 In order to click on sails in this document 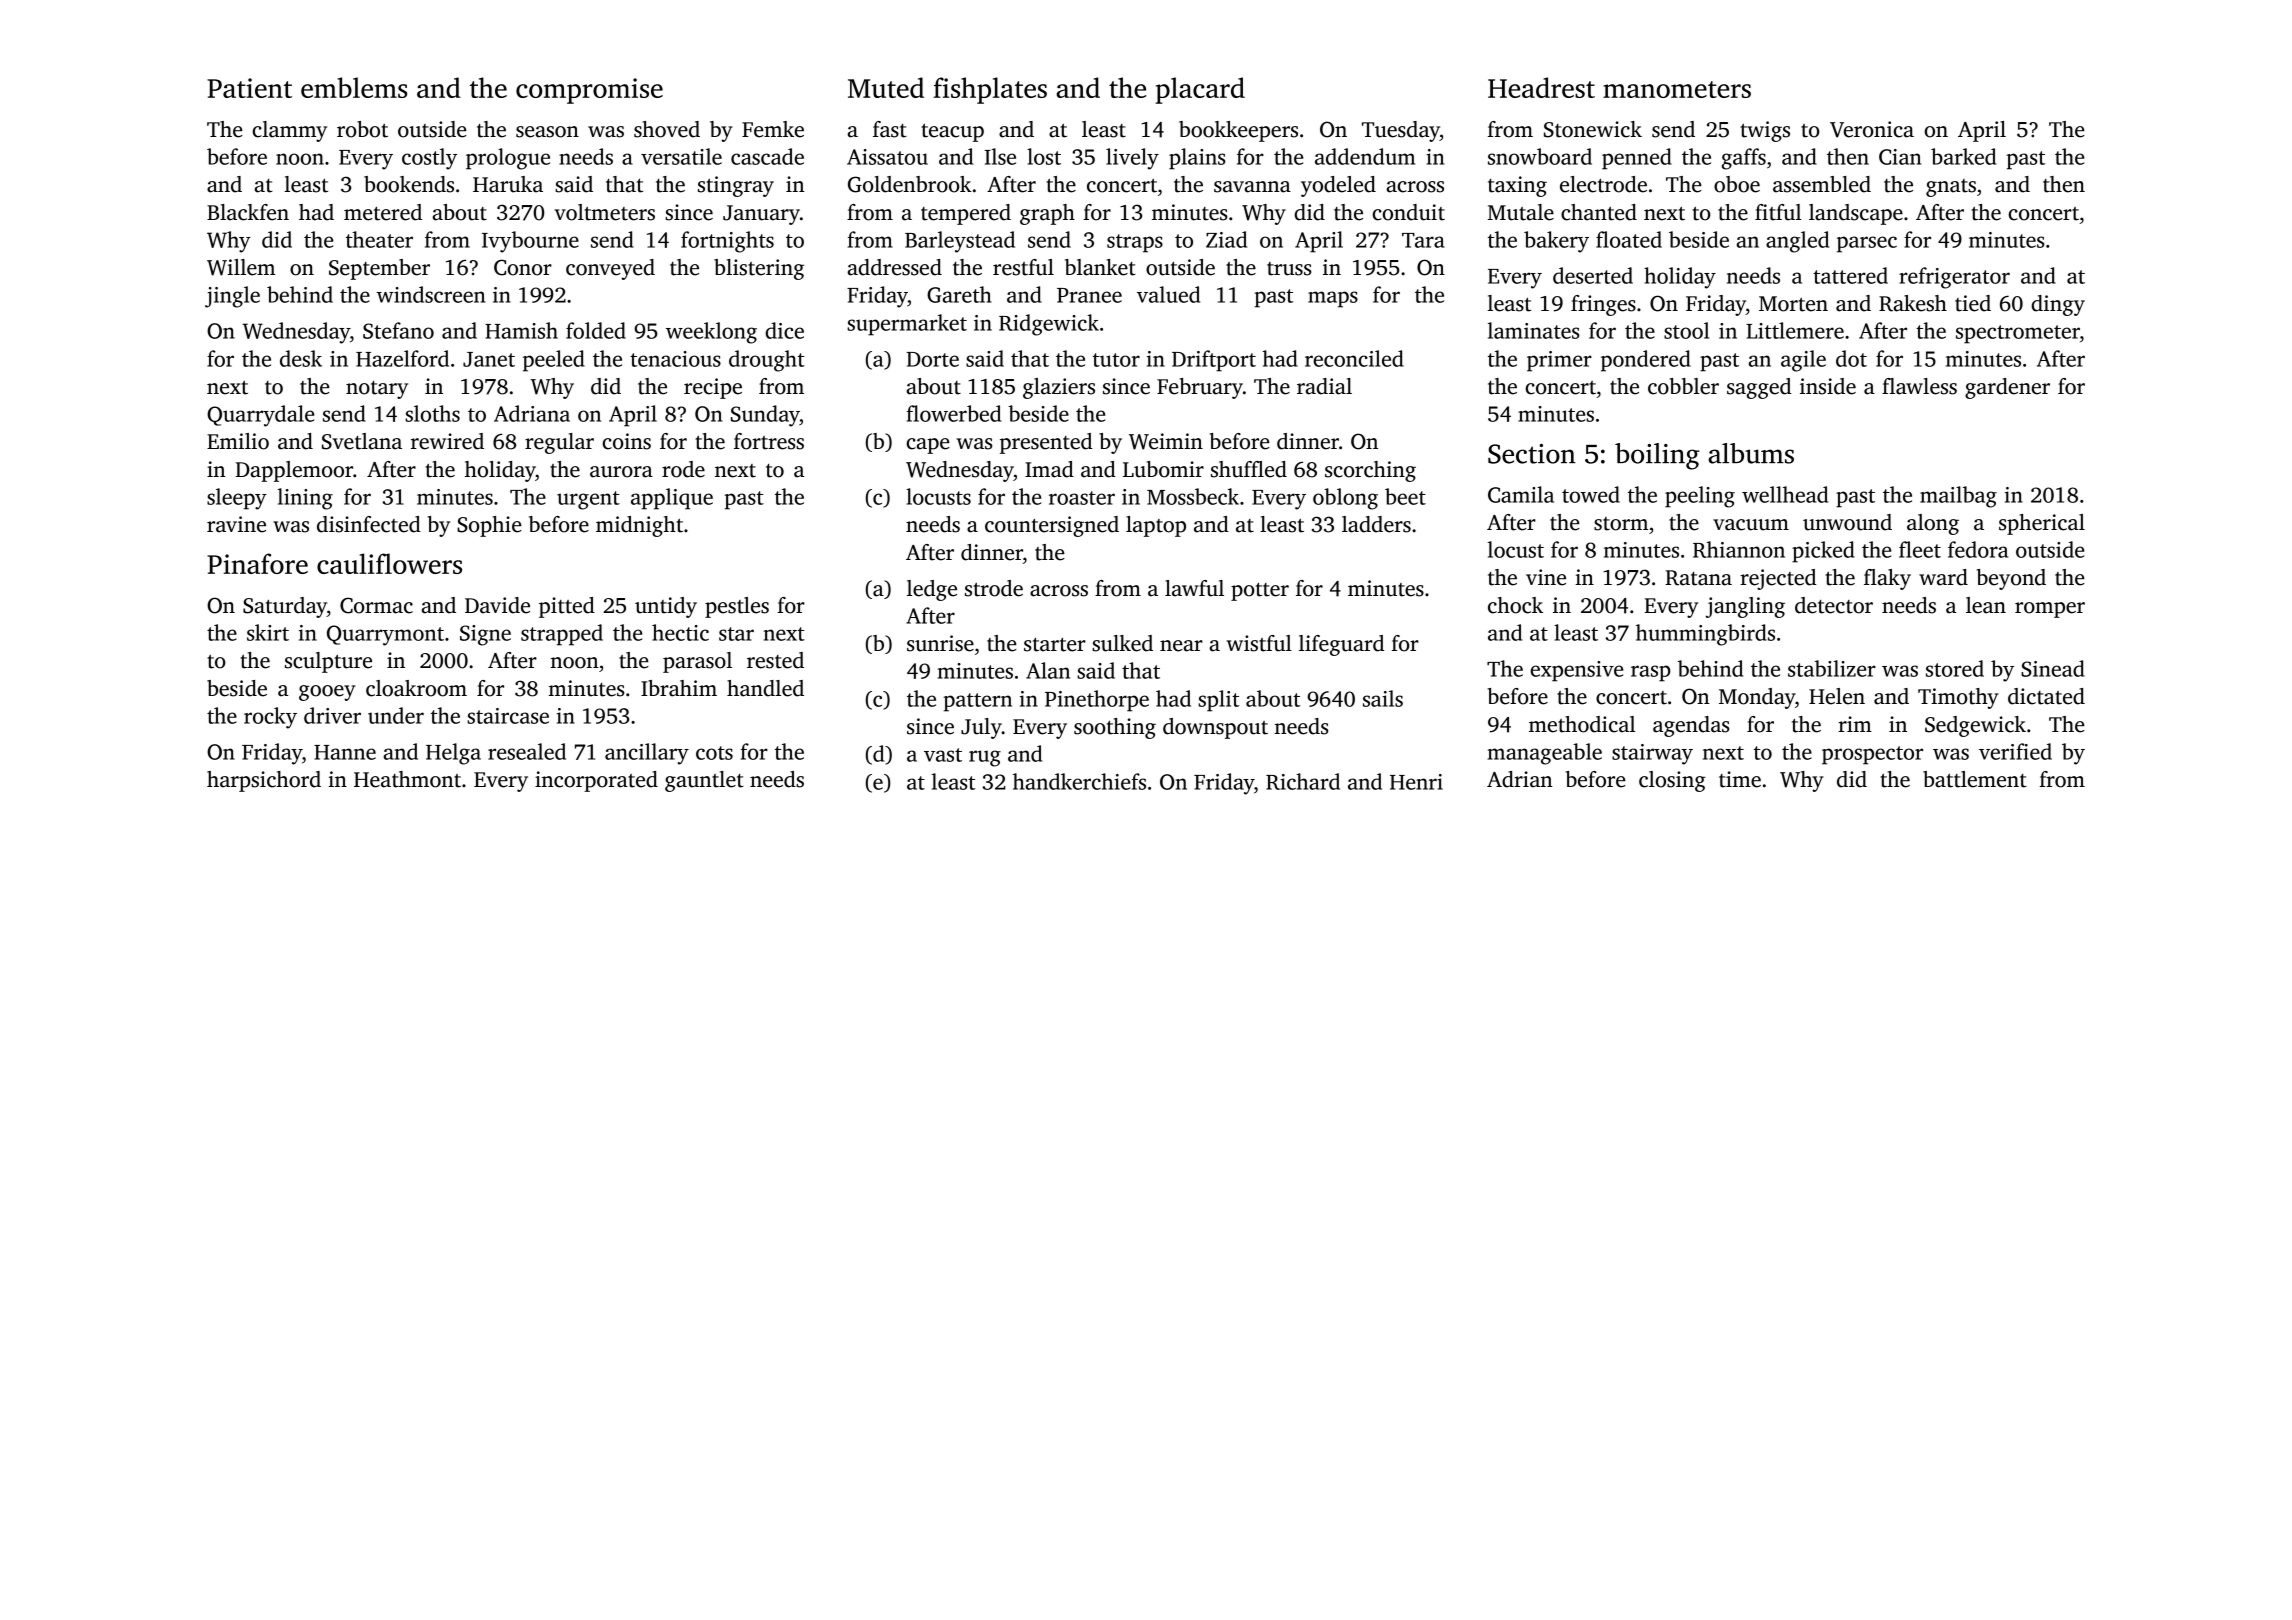, I will do `click(1383, 698)`.
